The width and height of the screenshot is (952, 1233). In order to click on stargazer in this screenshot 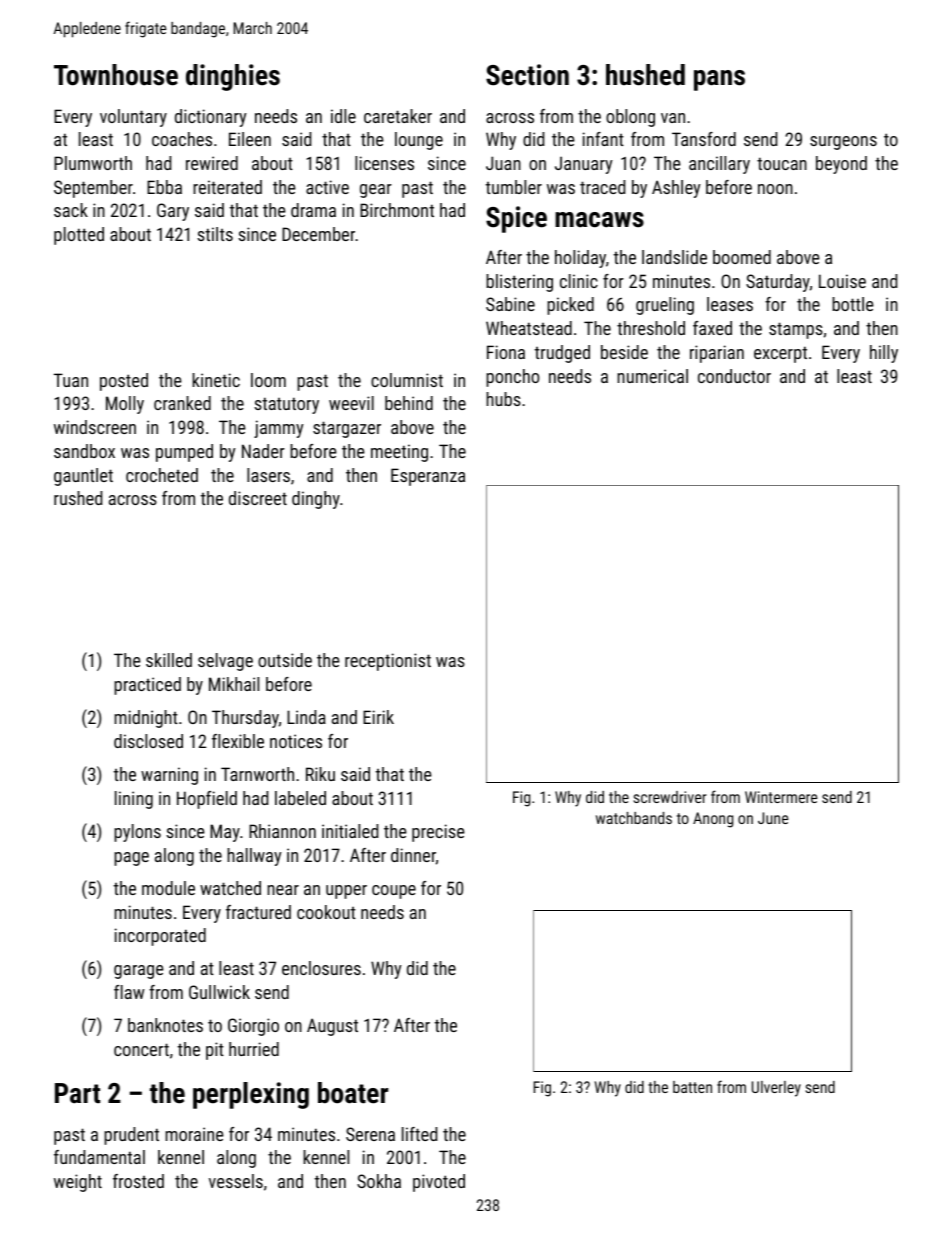, I will do `click(347, 429)`.
